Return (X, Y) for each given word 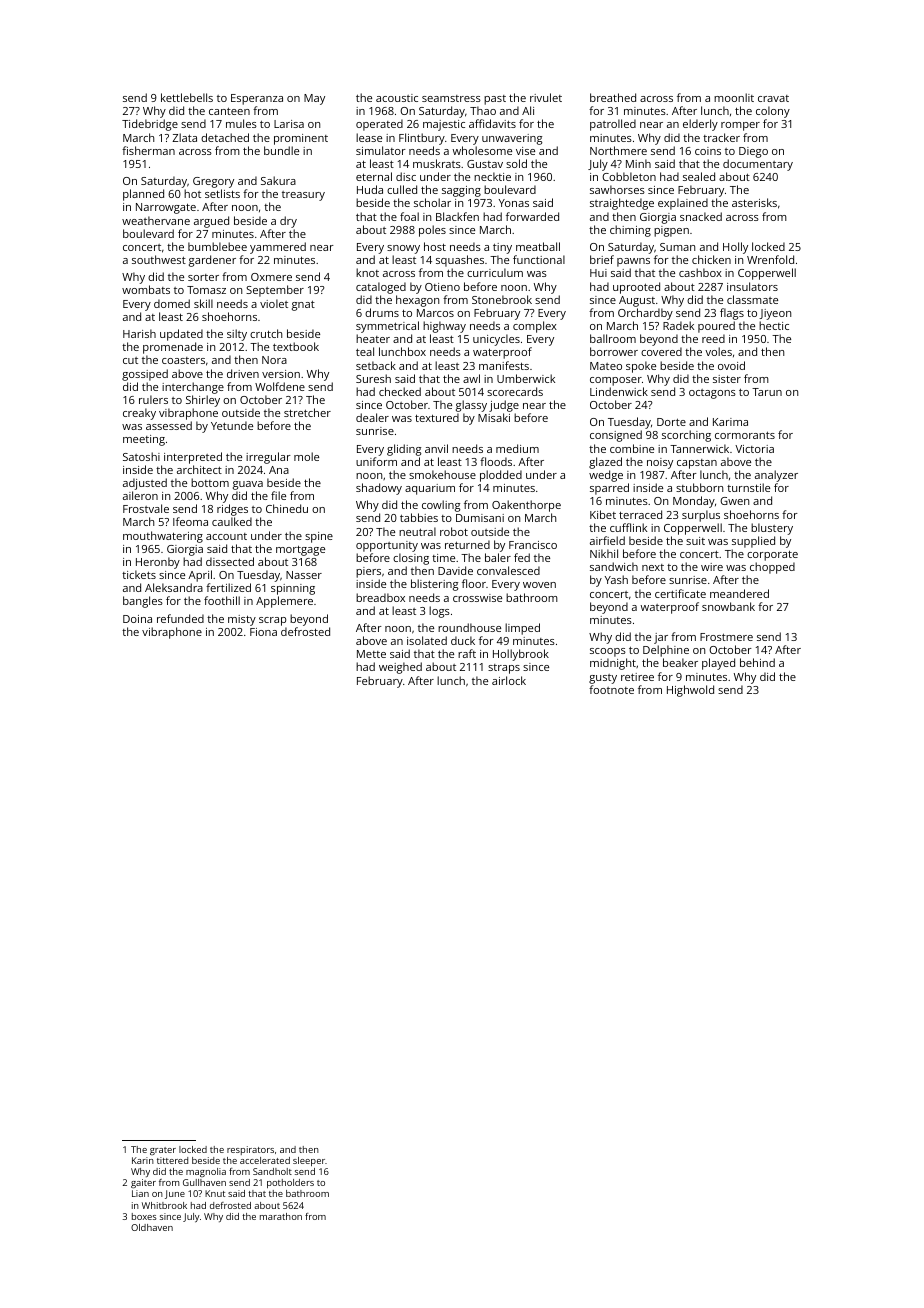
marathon (281, 1216)
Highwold (690, 691)
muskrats (437, 163)
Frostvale (146, 508)
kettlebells (187, 97)
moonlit (734, 97)
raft (467, 653)
